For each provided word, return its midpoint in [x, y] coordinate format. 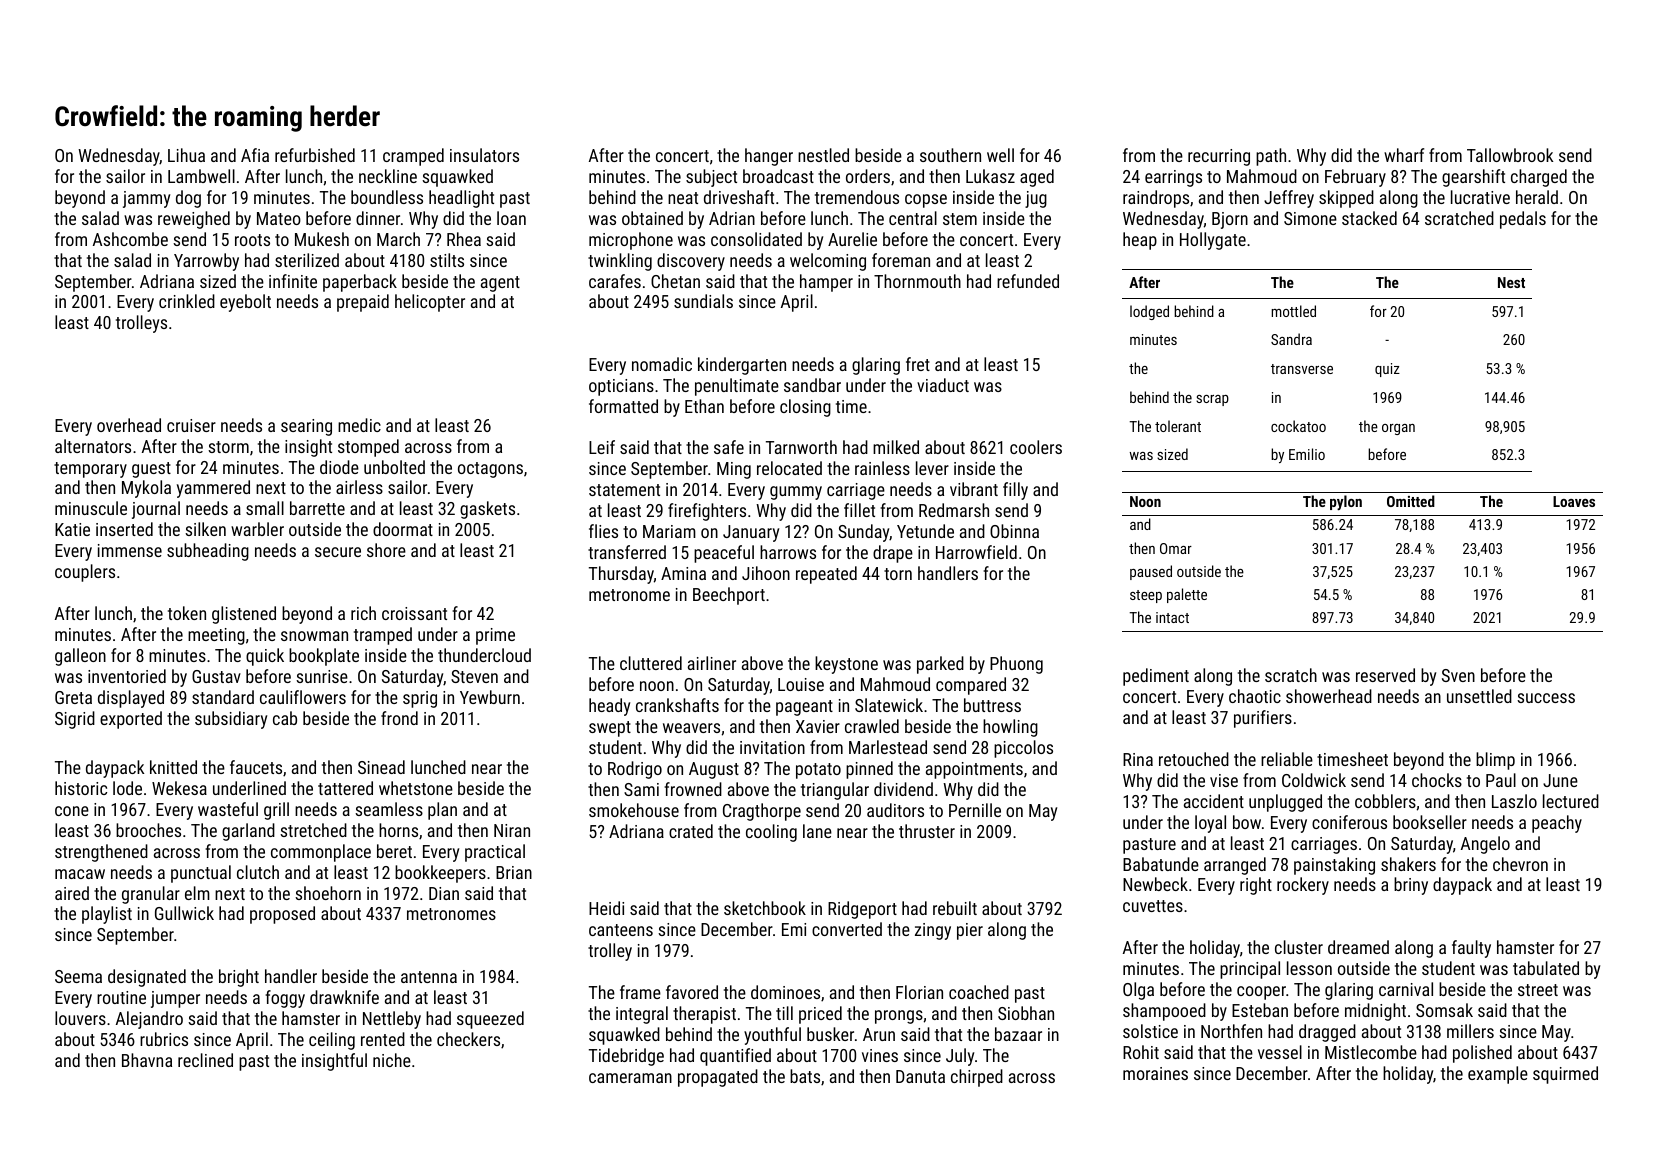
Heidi [606, 908]
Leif [602, 447]
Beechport [729, 596]
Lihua [186, 155]
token [187, 613]
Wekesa [179, 788]
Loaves [1574, 501]
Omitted [1411, 501]
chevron [1520, 864]
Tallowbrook [1510, 155]
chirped [977, 1078]
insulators [484, 155]
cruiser [191, 425]
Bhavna [147, 1060]
